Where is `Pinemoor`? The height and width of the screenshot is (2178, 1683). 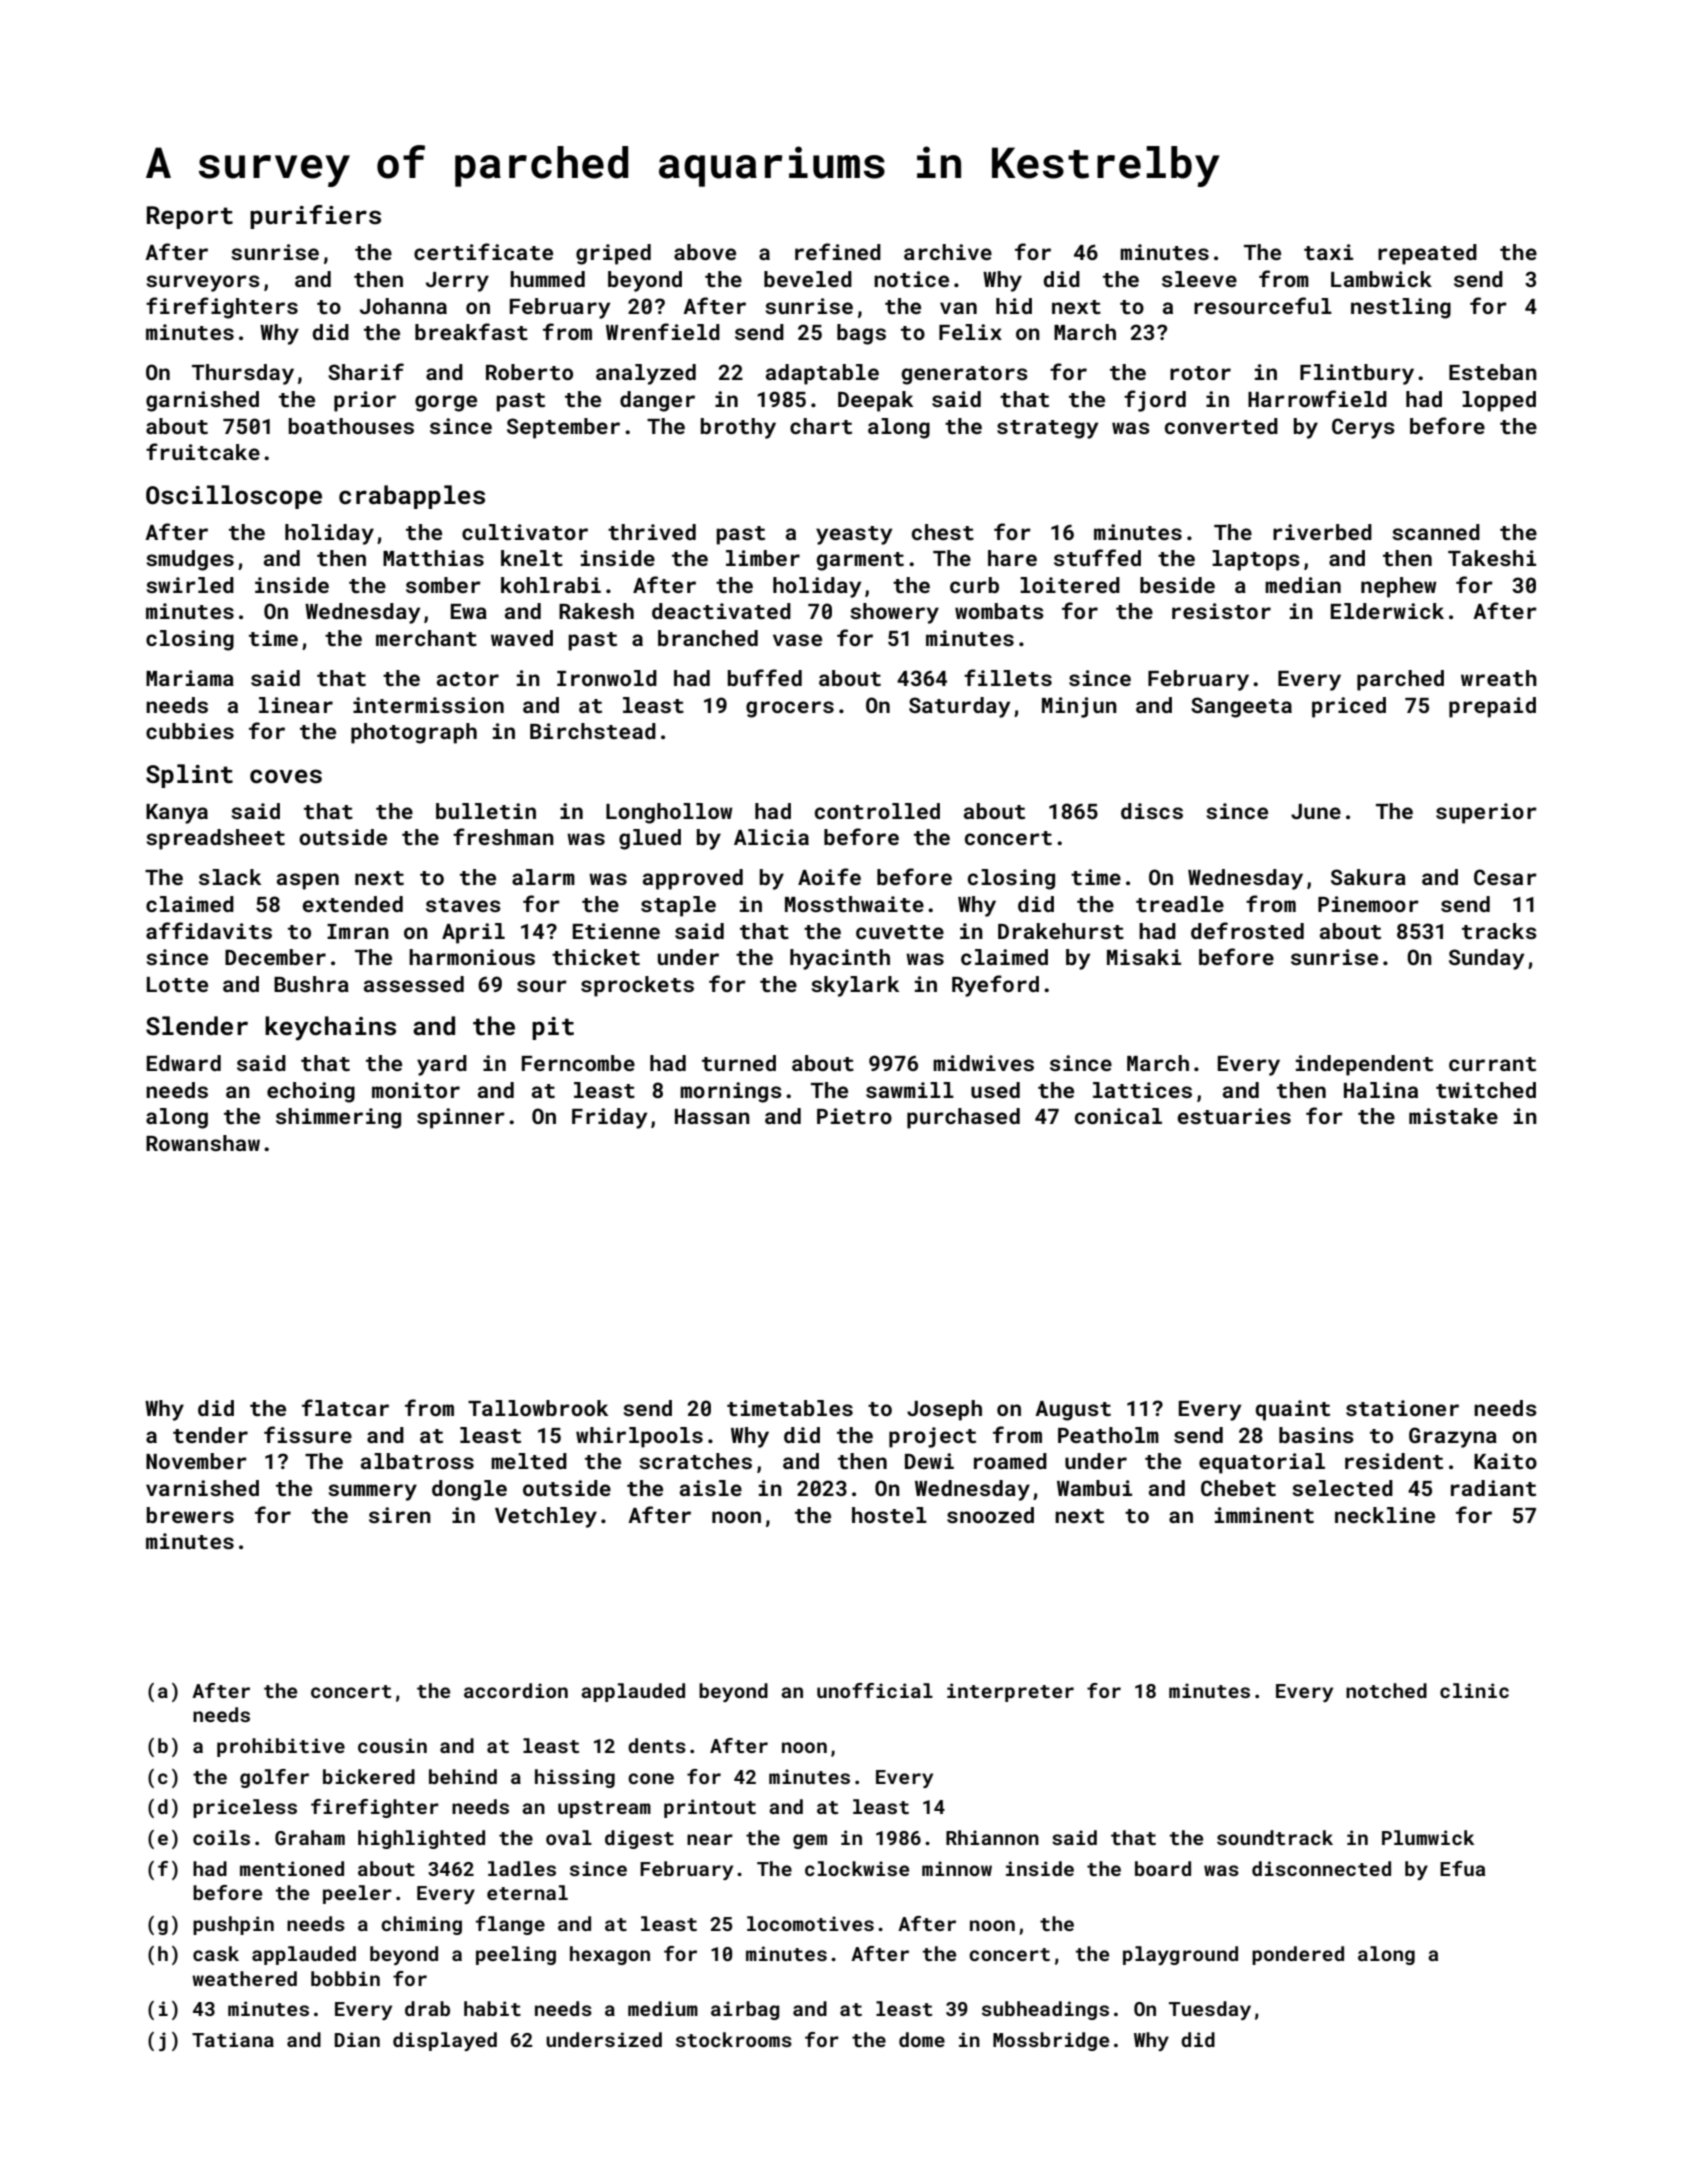 Pinemoor is located at coordinates (1368, 904).
